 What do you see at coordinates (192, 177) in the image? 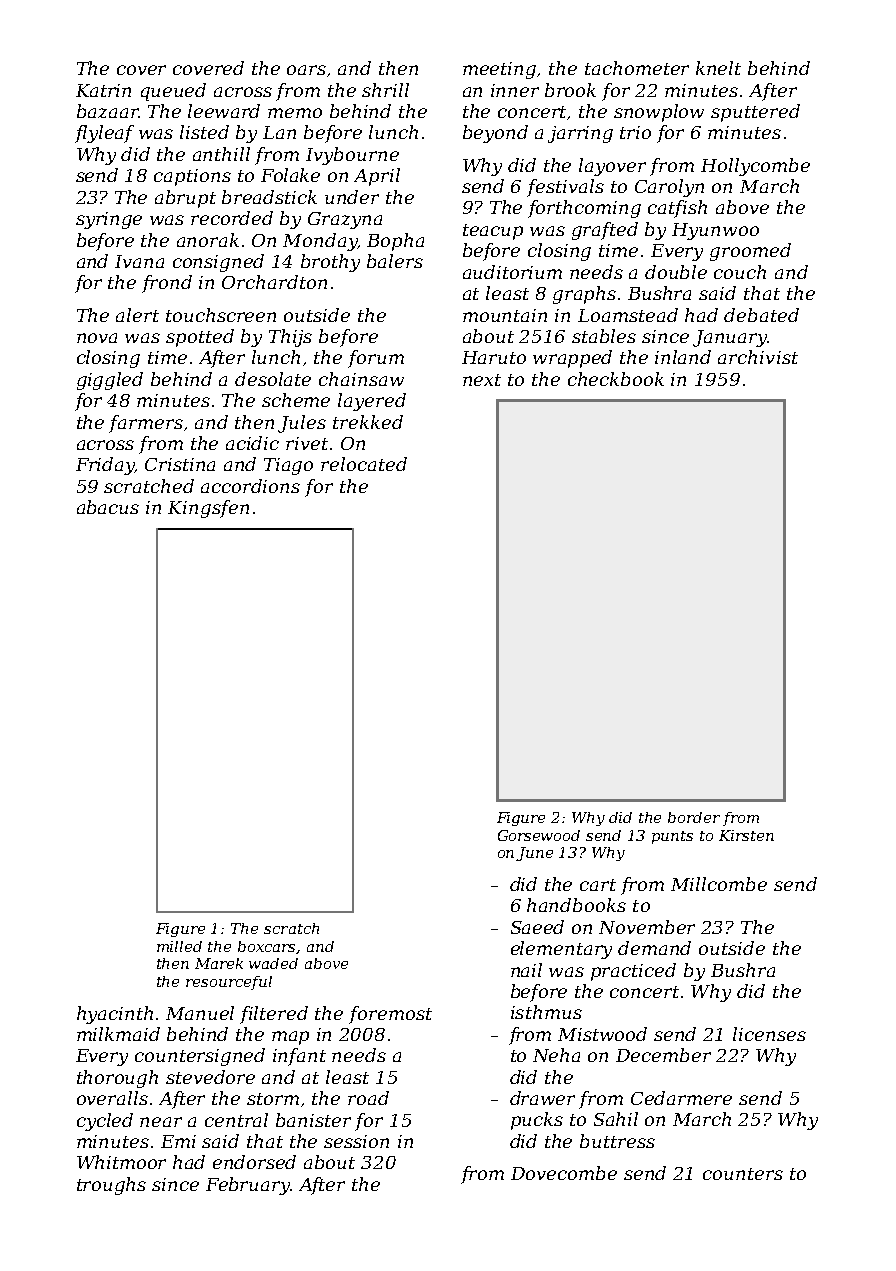
I see `captions` at bounding box center [192, 177].
